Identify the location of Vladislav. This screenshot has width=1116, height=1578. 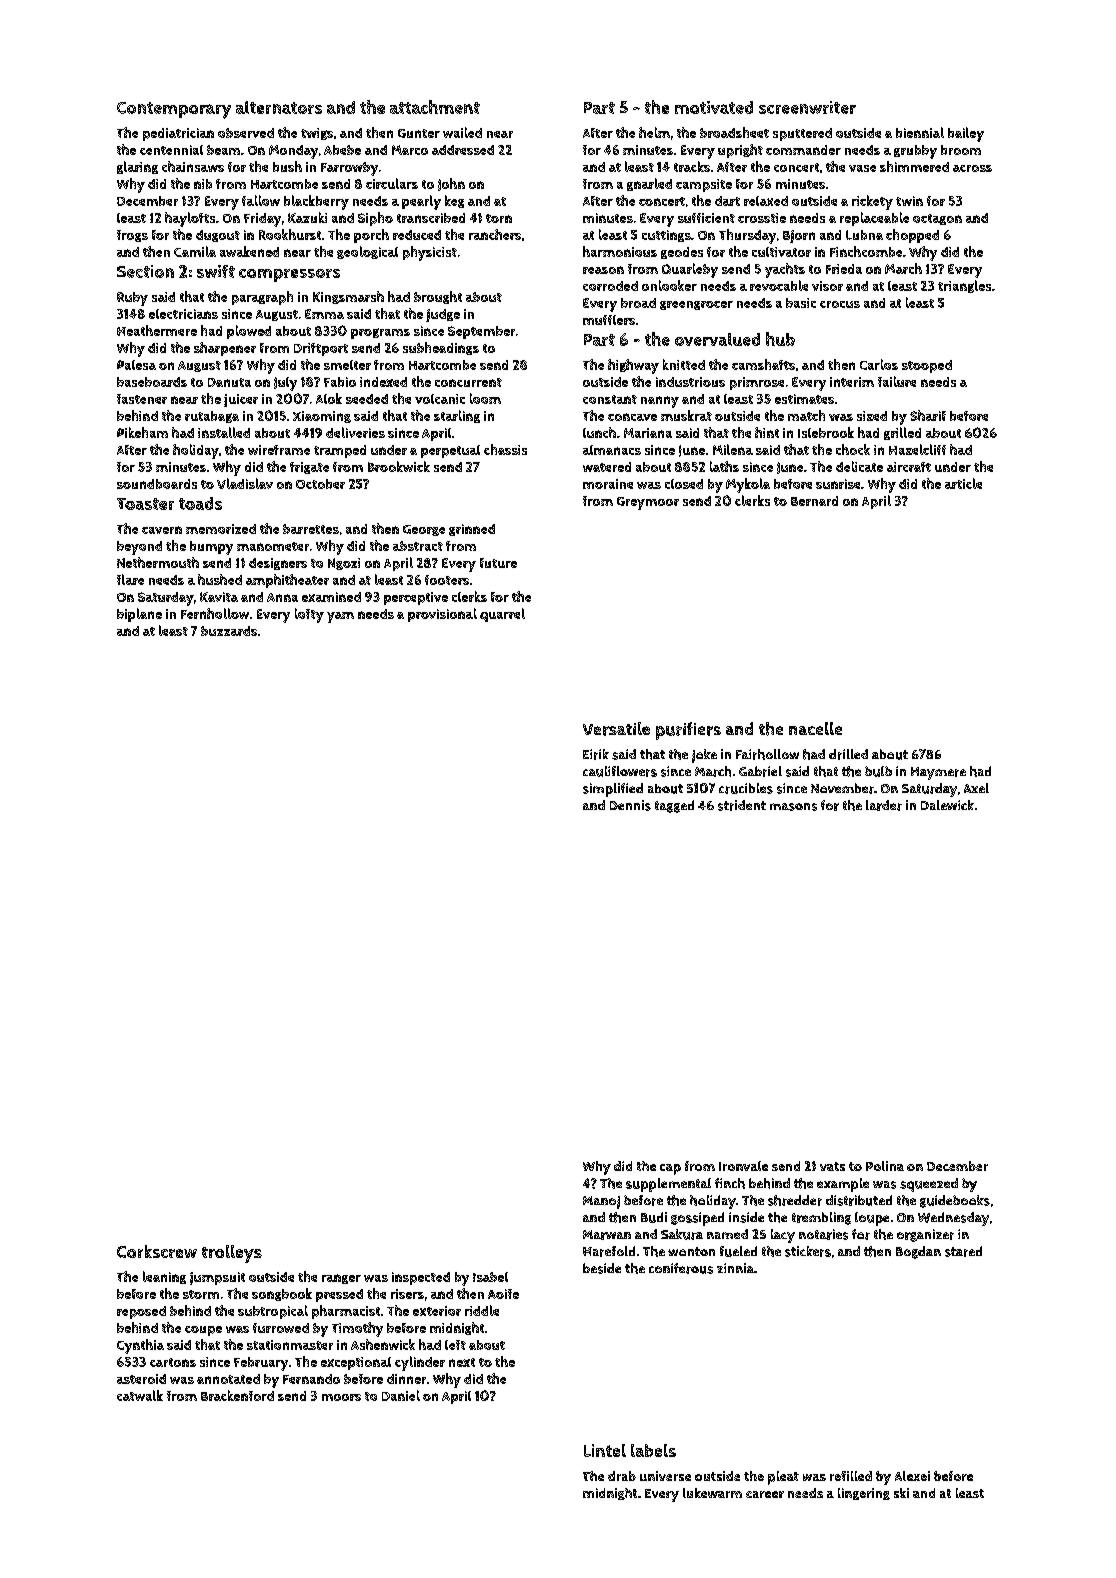
(245, 483).
